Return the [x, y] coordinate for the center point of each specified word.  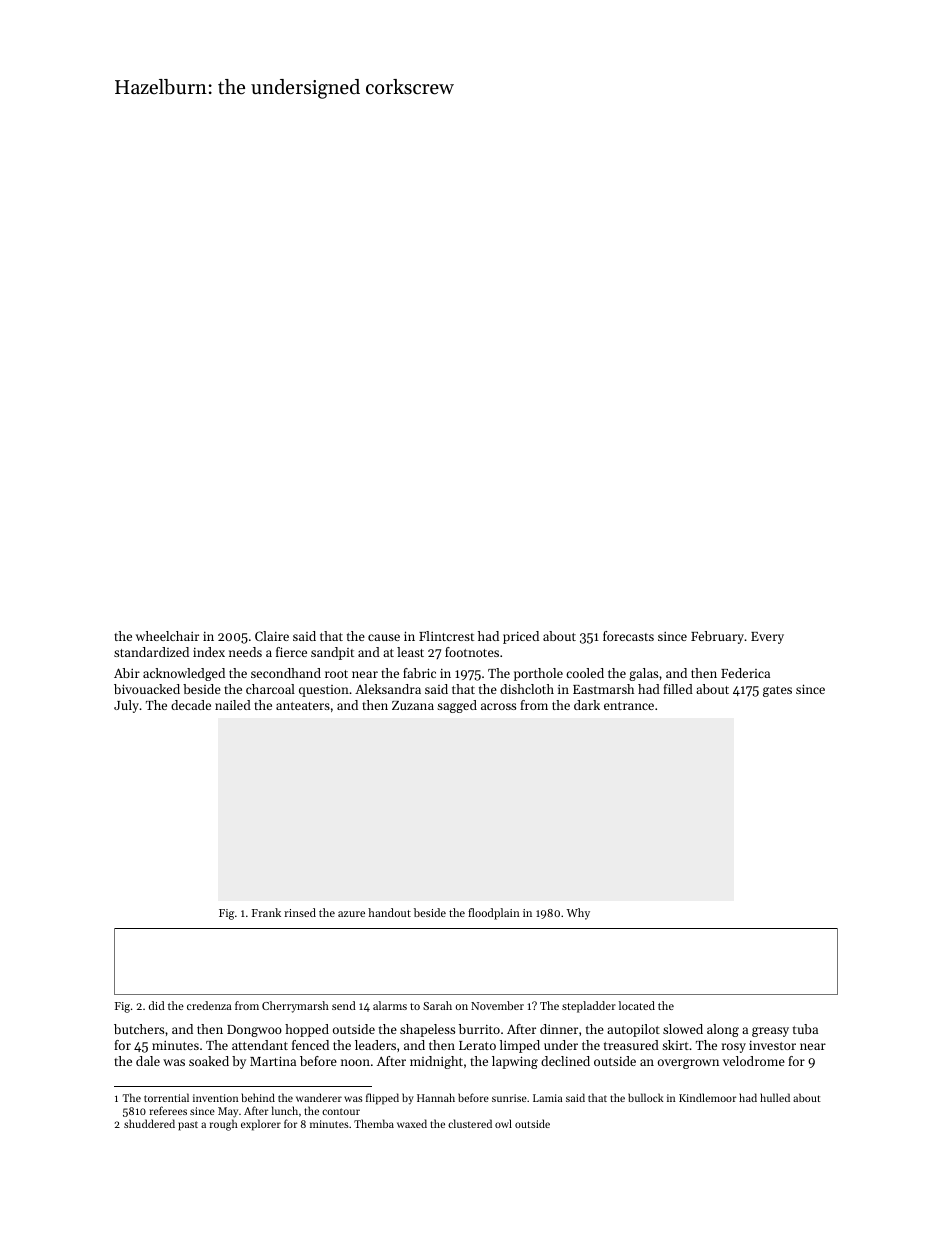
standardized [151, 652]
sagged [457, 706]
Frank [266, 912]
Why [578, 914]
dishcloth [527, 689]
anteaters [303, 706]
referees [168, 1110]
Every [767, 638]
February [717, 637]
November [497, 1005]
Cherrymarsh [295, 1007]
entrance [629, 706]
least [410, 652]
